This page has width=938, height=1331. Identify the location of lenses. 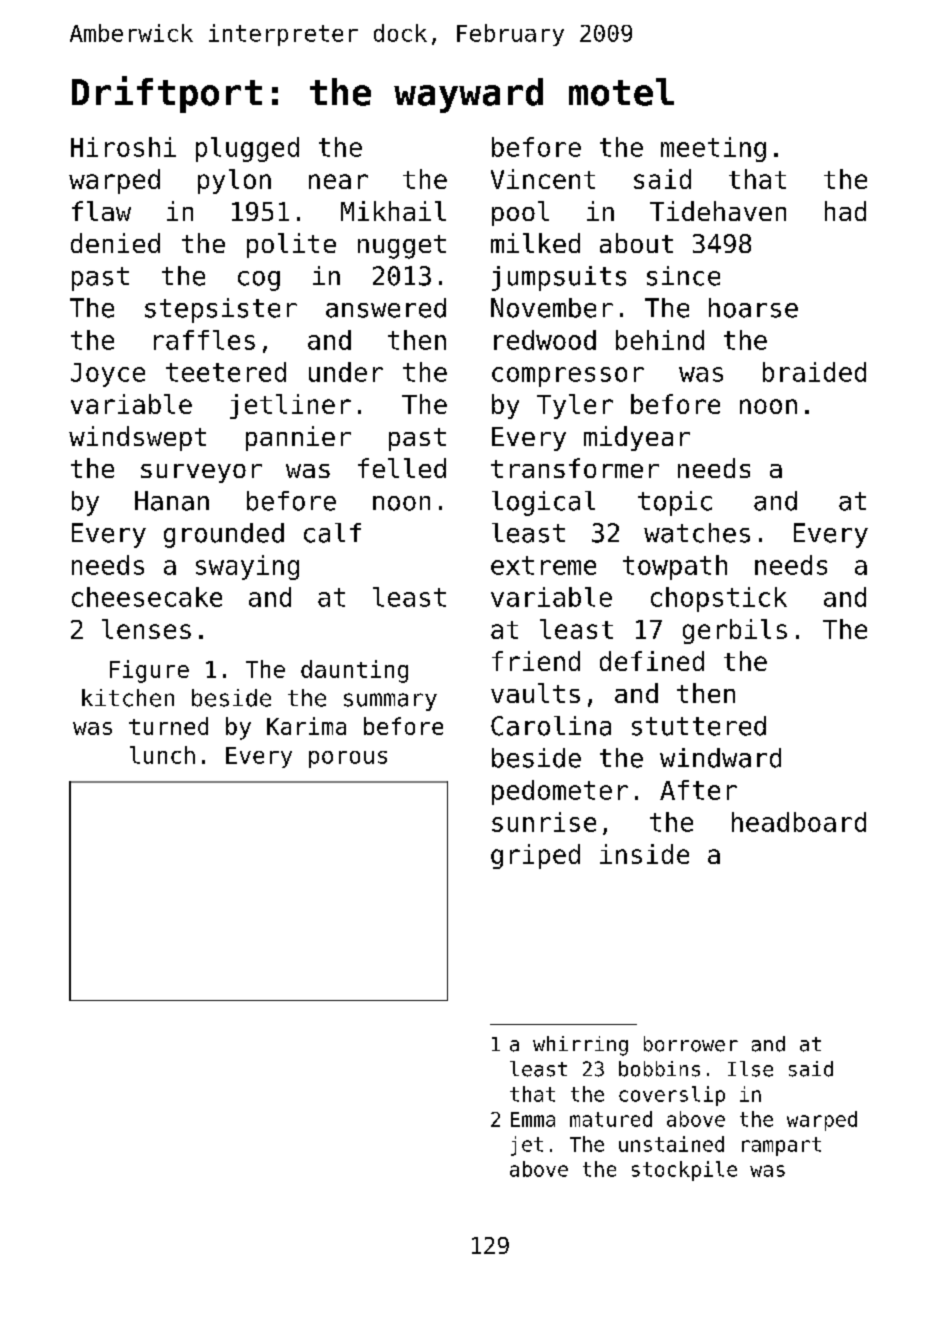
(146, 629).
